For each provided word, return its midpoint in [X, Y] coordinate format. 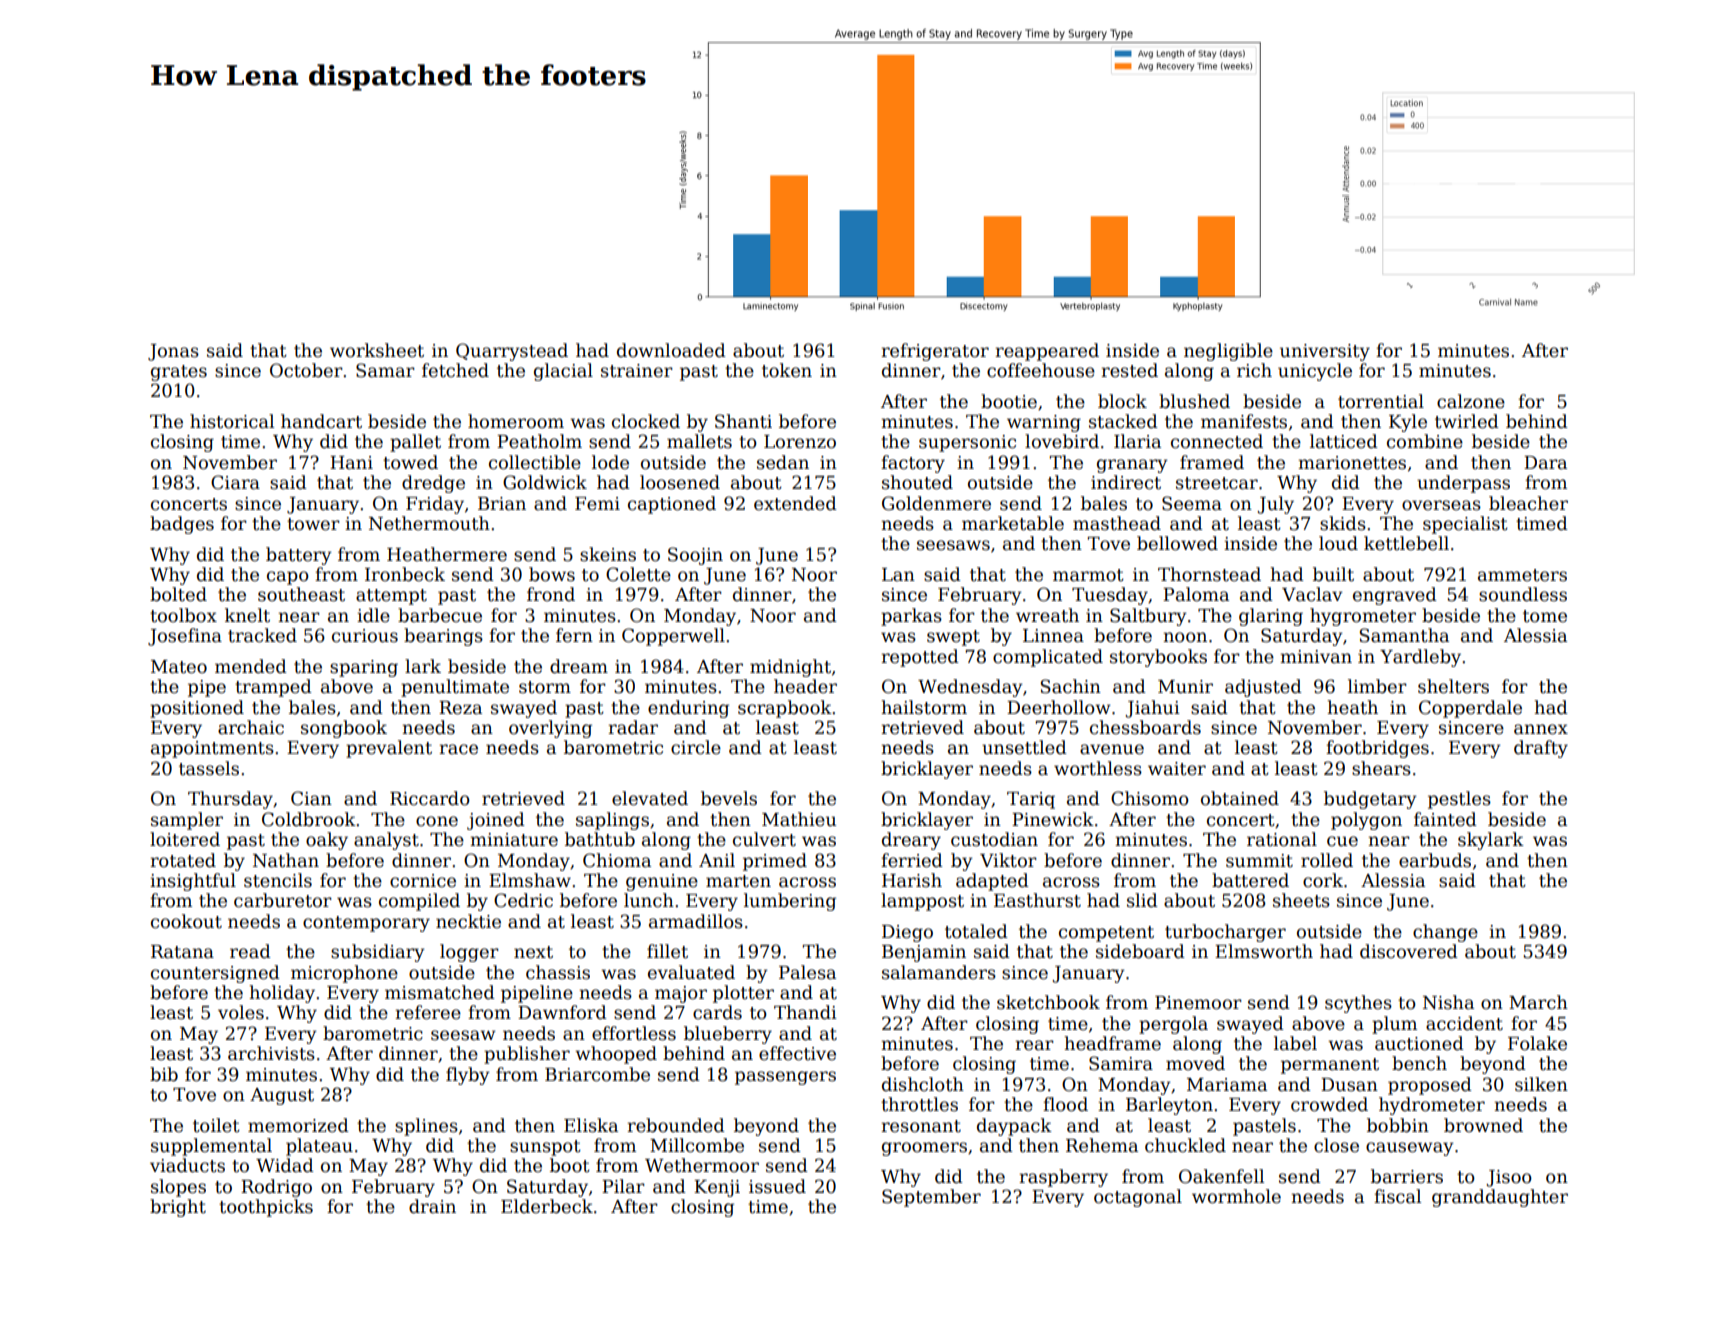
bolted [178, 594]
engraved [1395, 596]
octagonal [1138, 1198]
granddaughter [1500, 1198]
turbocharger [1225, 933]
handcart [321, 421]
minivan [1316, 657]
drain [432, 1206]
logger [469, 953]
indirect [1126, 482]
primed [775, 862]
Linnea [1053, 636]
